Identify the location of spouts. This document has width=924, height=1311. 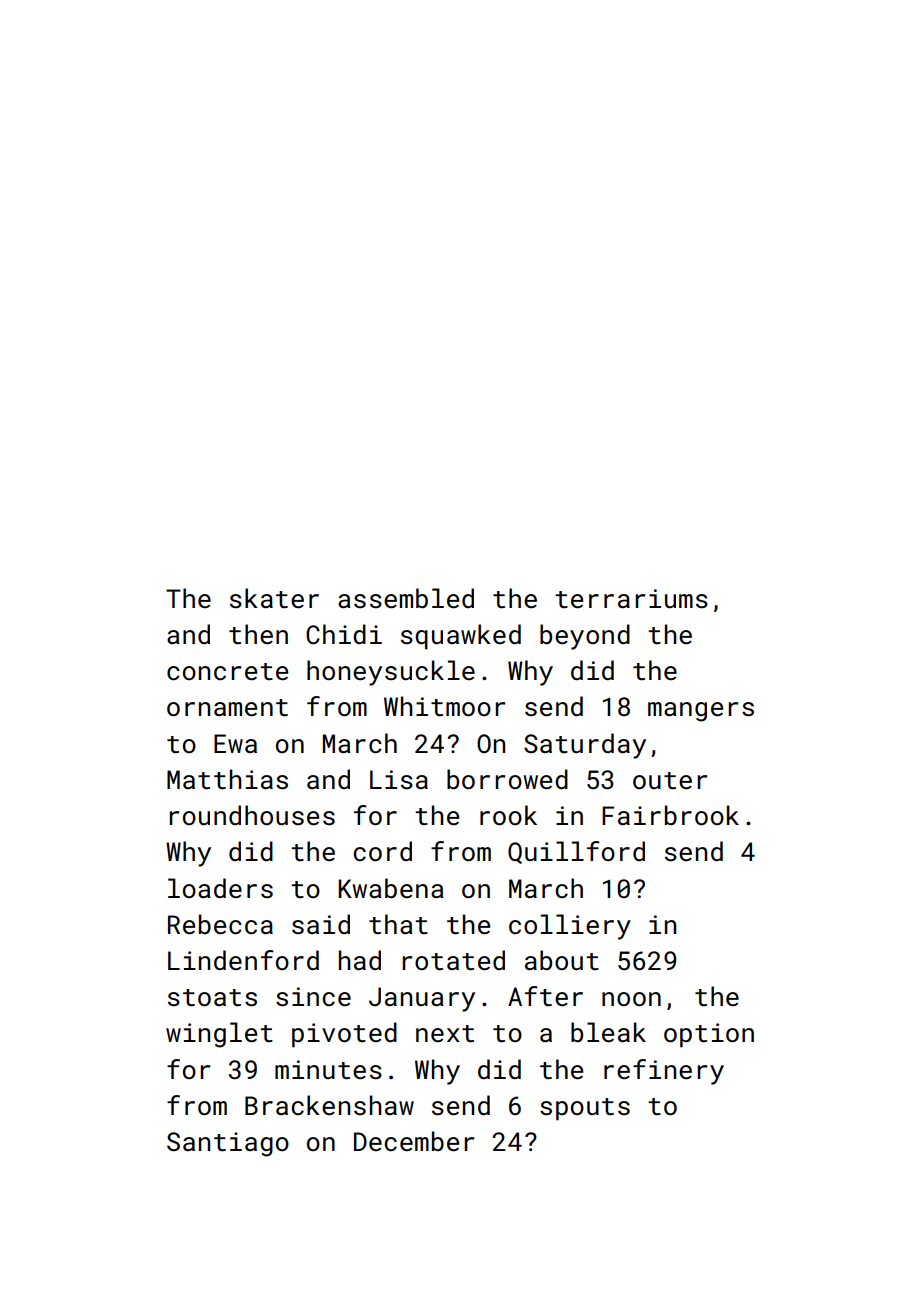
(585, 1109).
